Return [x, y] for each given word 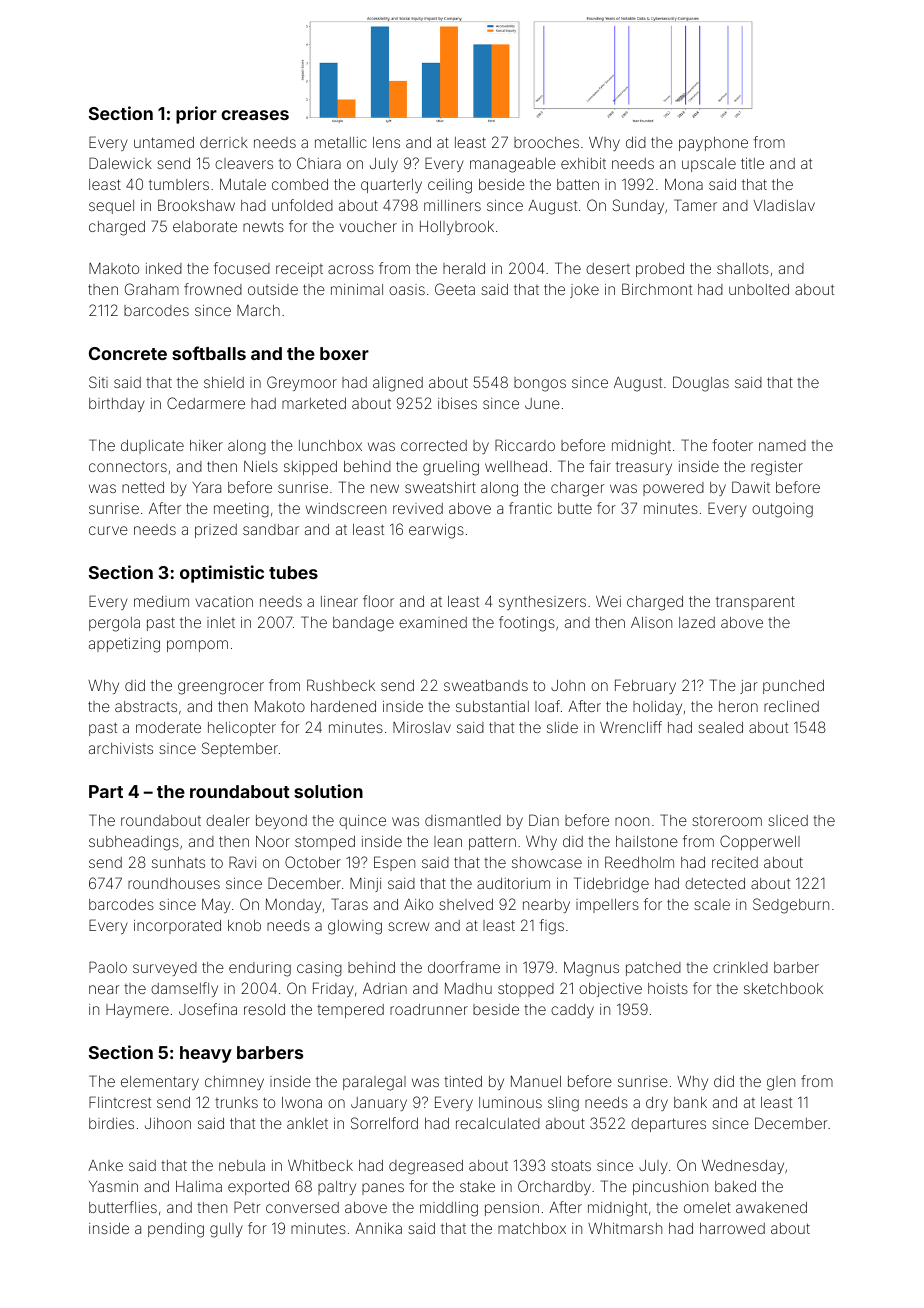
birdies [111, 1123]
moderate [168, 727]
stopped [526, 990]
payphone [713, 144]
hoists [668, 988]
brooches [546, 142]
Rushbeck [341, 685]
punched [793, 687]
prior [196, 115]
